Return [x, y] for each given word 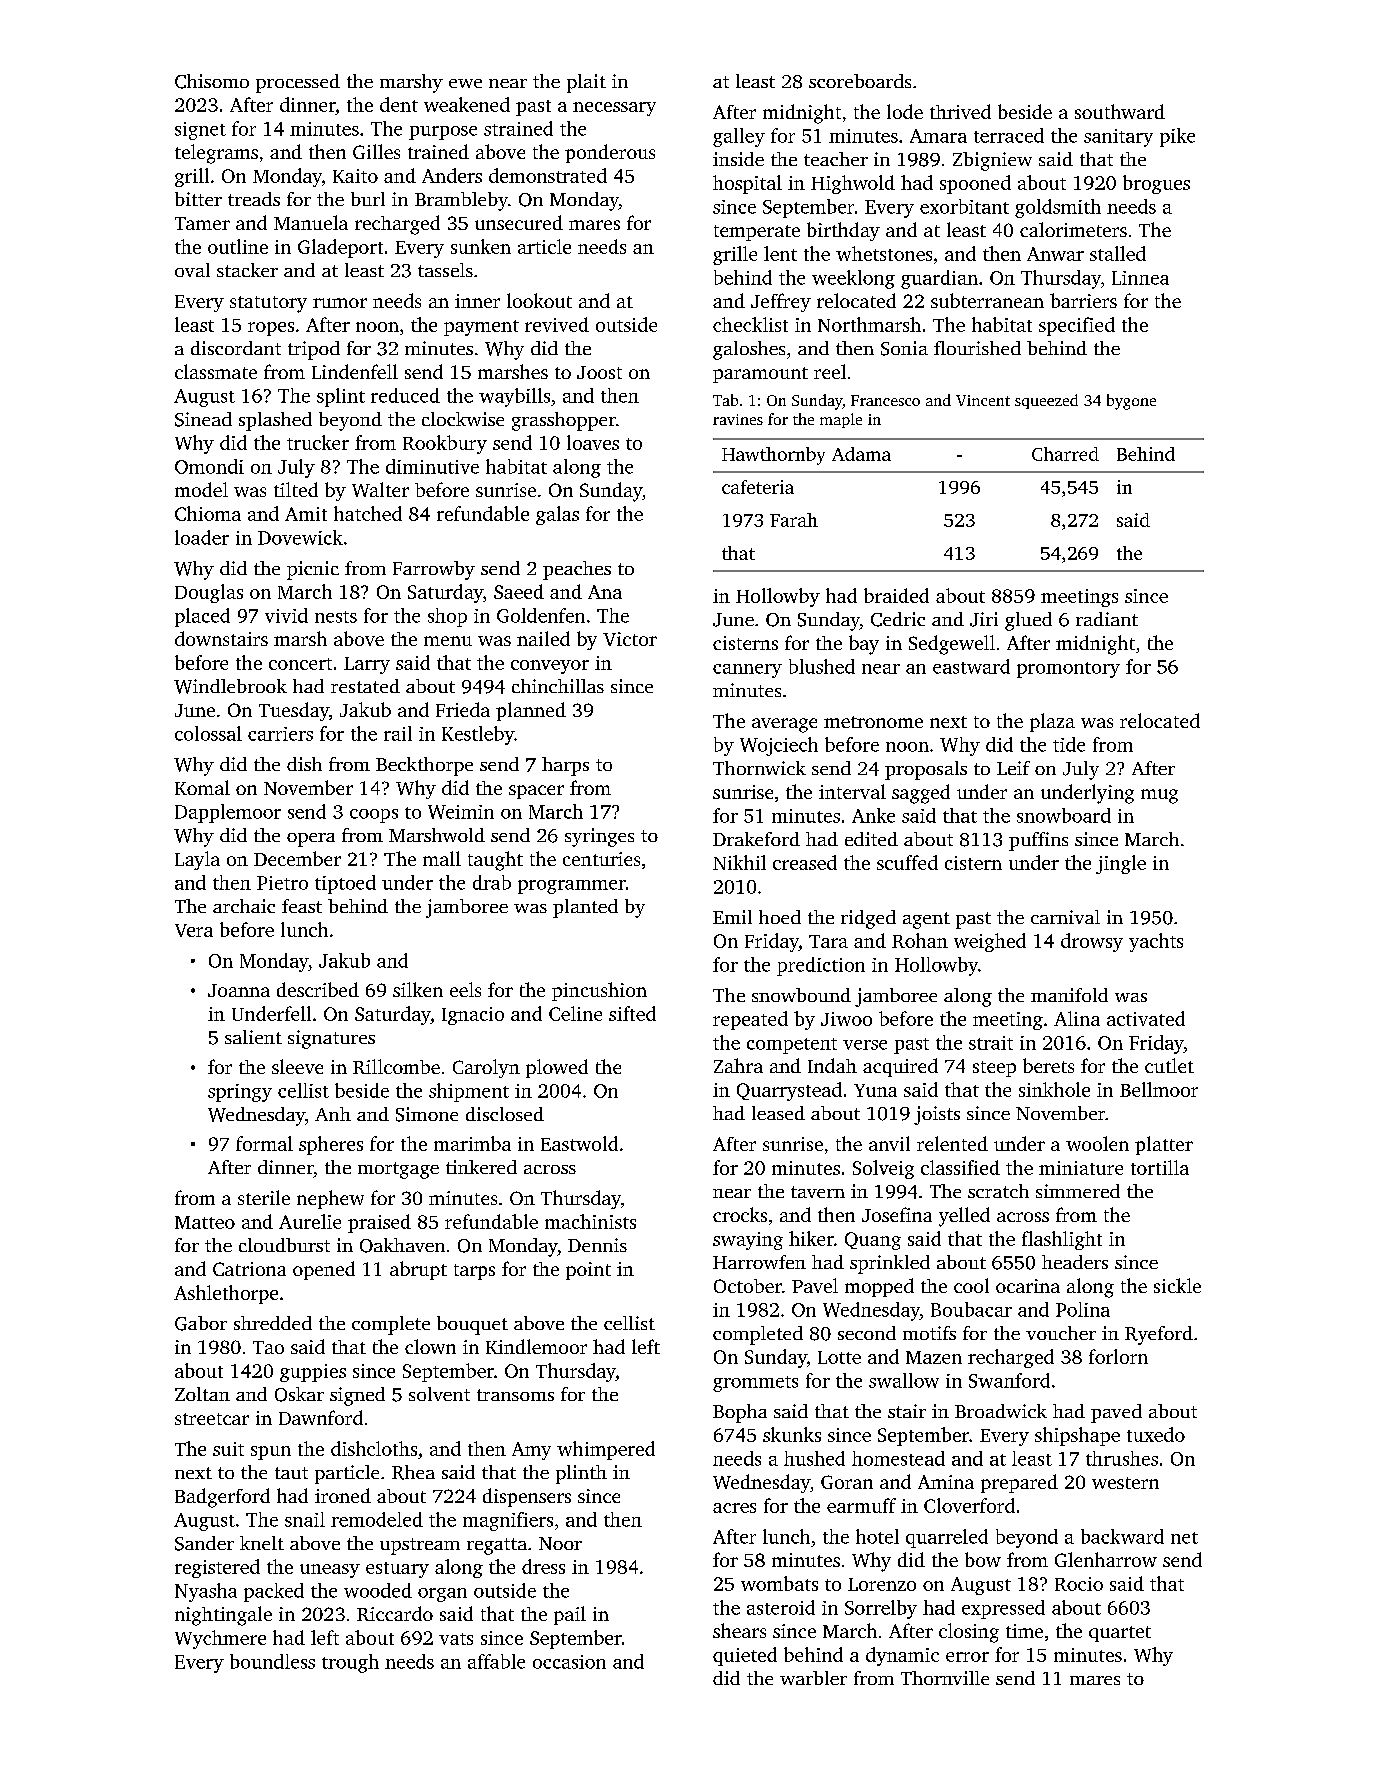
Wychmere [220, 1639]
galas [557, 515]
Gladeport [340, 248]
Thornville [945, 1678]
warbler [813, 1678]
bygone [1131, 402]
